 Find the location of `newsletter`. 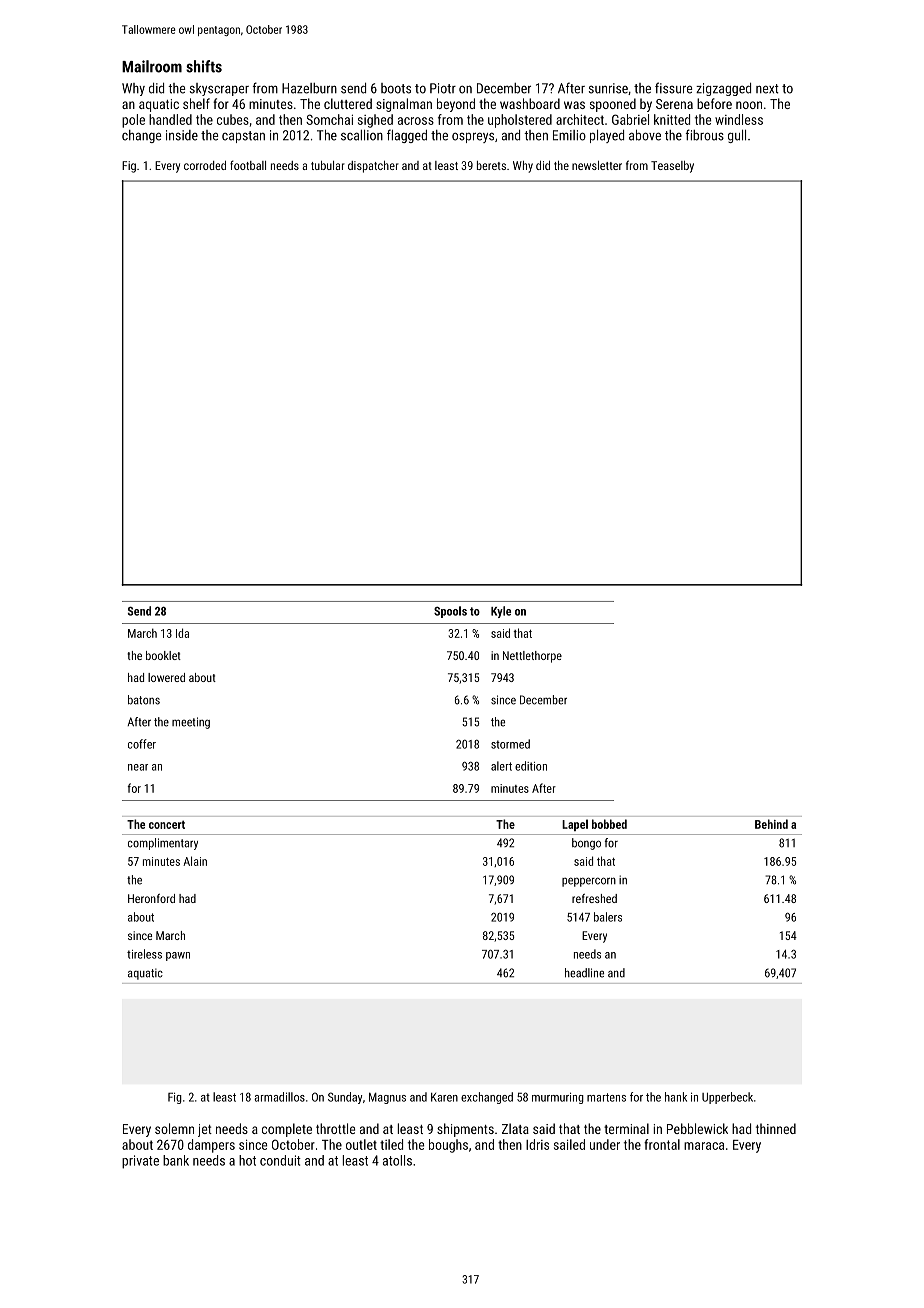

newsletter is located at coordinates (597, 165).
